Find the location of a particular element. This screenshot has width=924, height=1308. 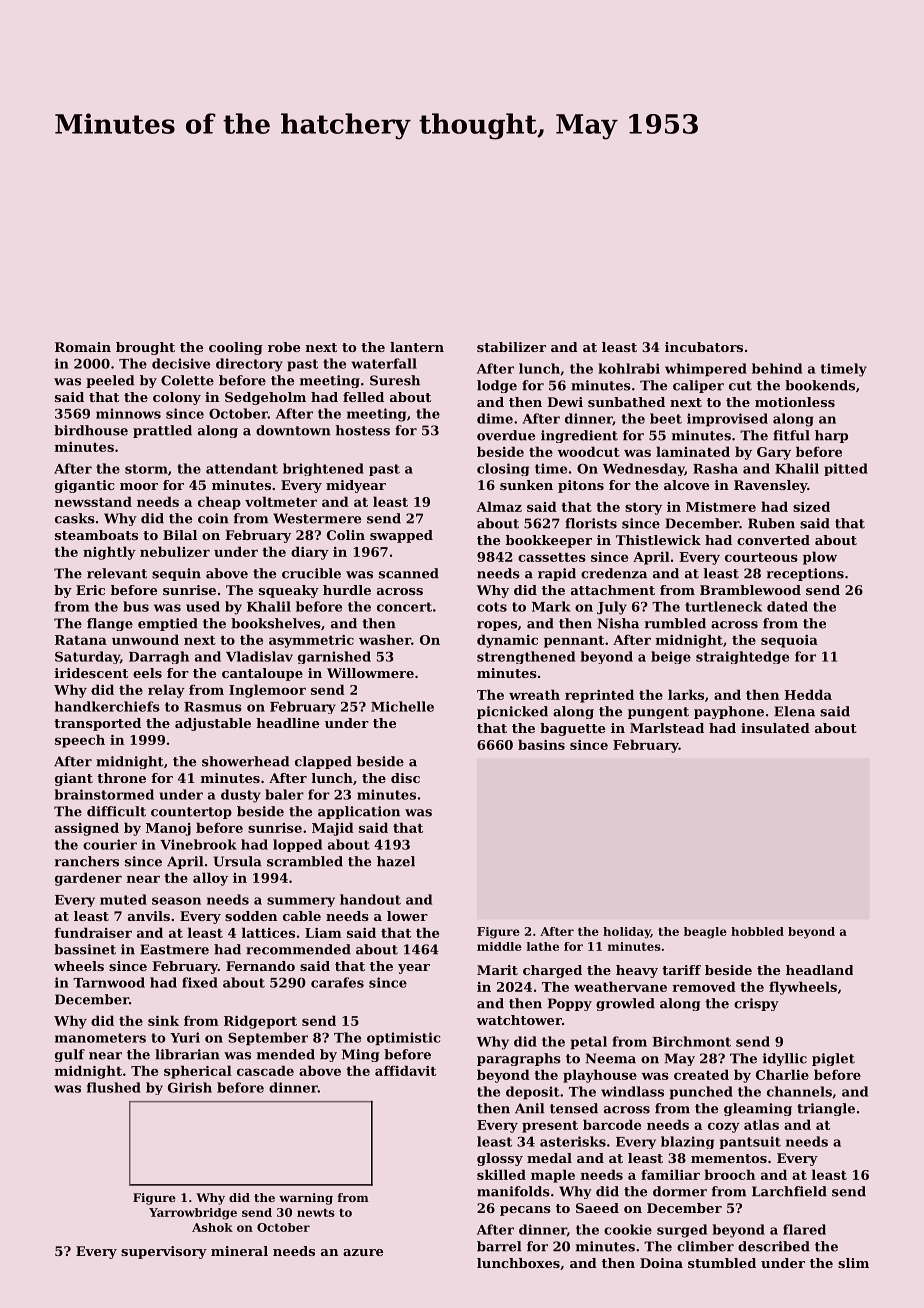

warning is located at coordinates (306, 1199).
